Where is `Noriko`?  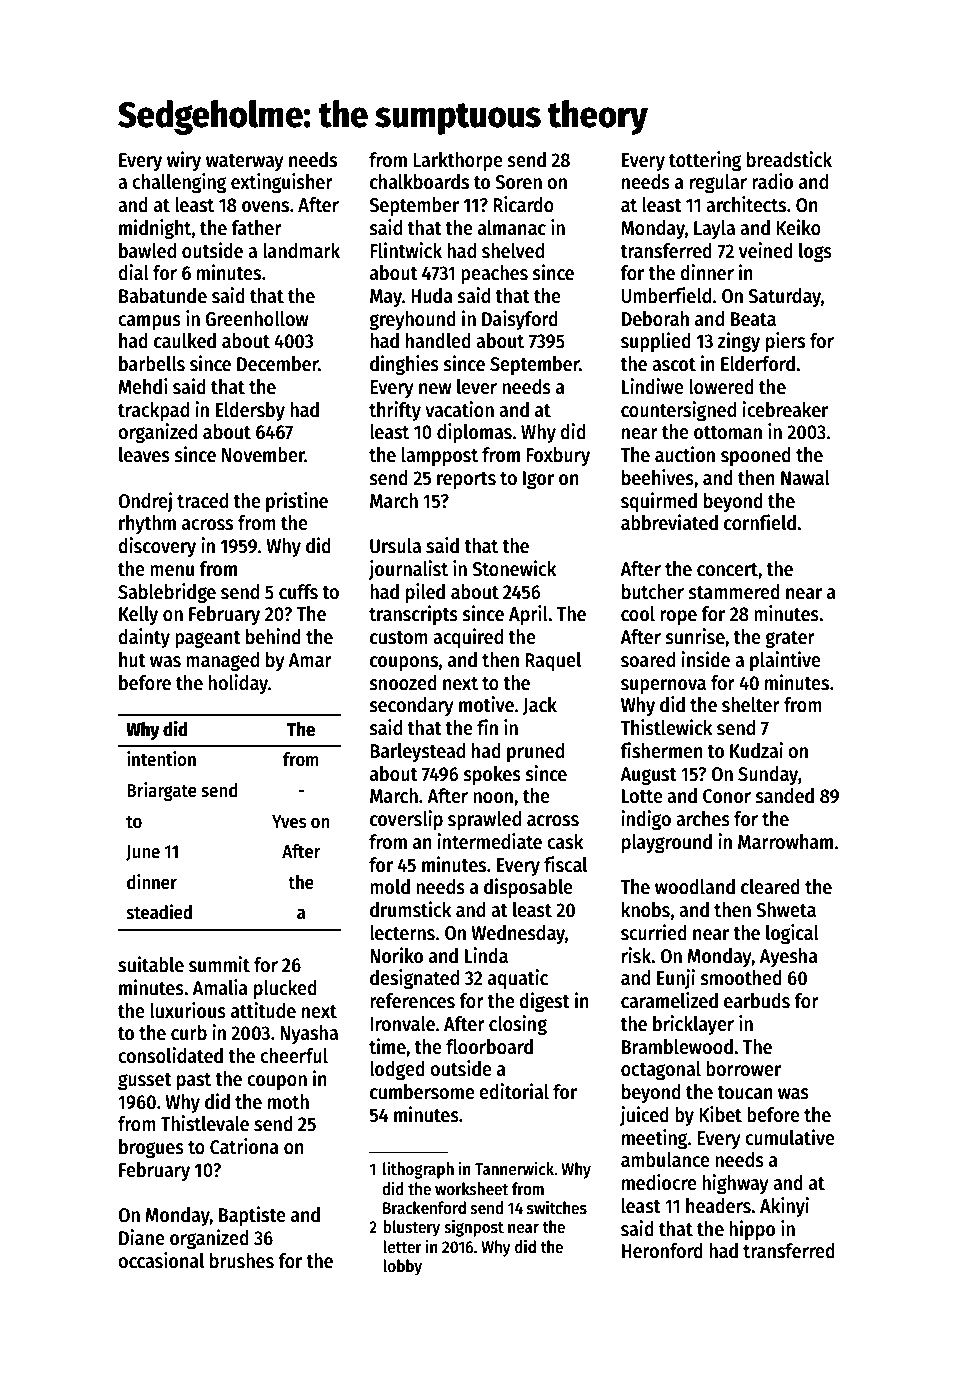
Noriko is located at coordinates (396, 955).
